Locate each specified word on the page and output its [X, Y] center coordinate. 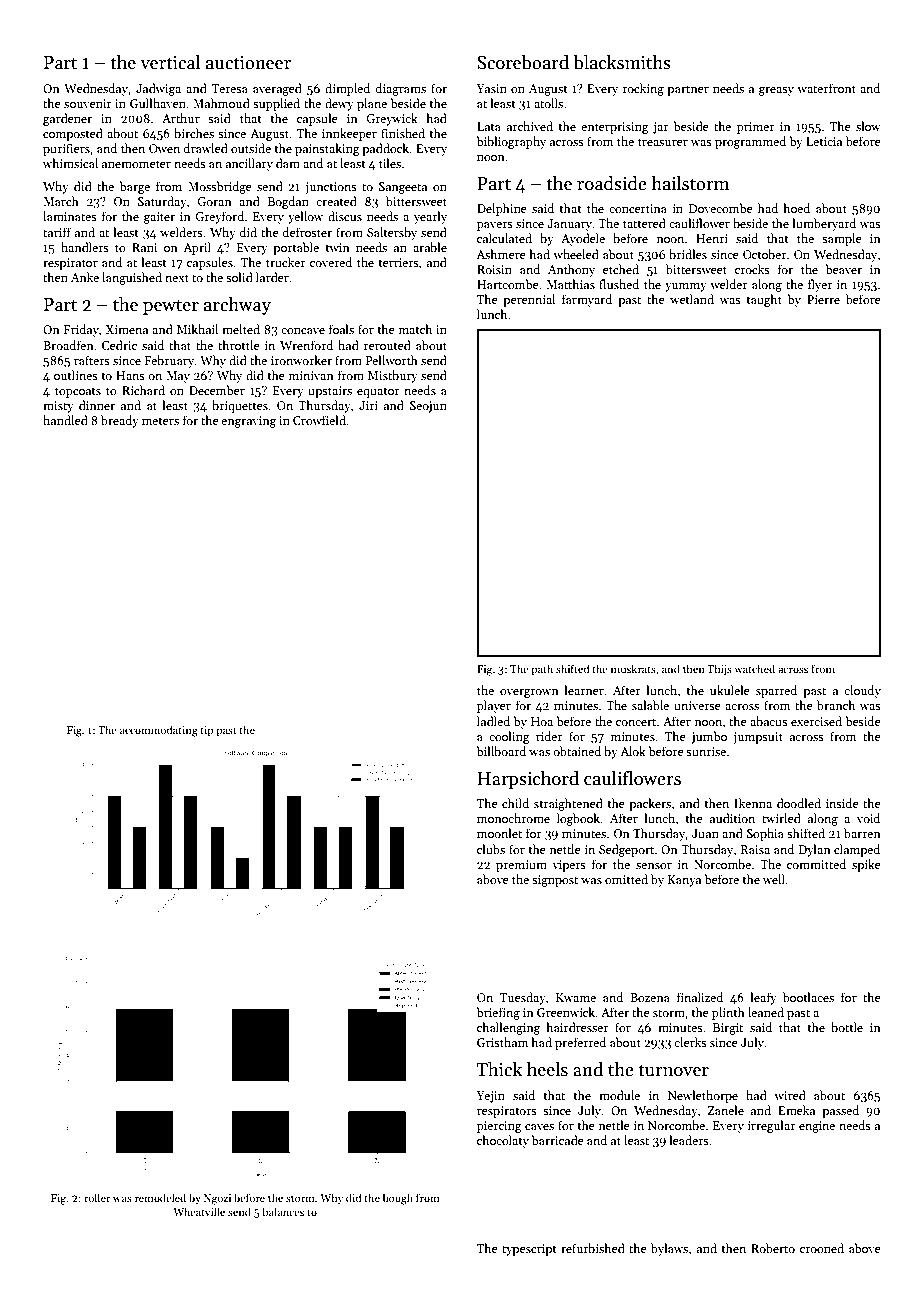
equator [378, 392]
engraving [248, 422]
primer [756, 128]
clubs [491, 849]
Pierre [823, 299]
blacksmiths [622, 62]
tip [207, 731]
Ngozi [217, 1199]
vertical [170, 62]
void [868, 818]
